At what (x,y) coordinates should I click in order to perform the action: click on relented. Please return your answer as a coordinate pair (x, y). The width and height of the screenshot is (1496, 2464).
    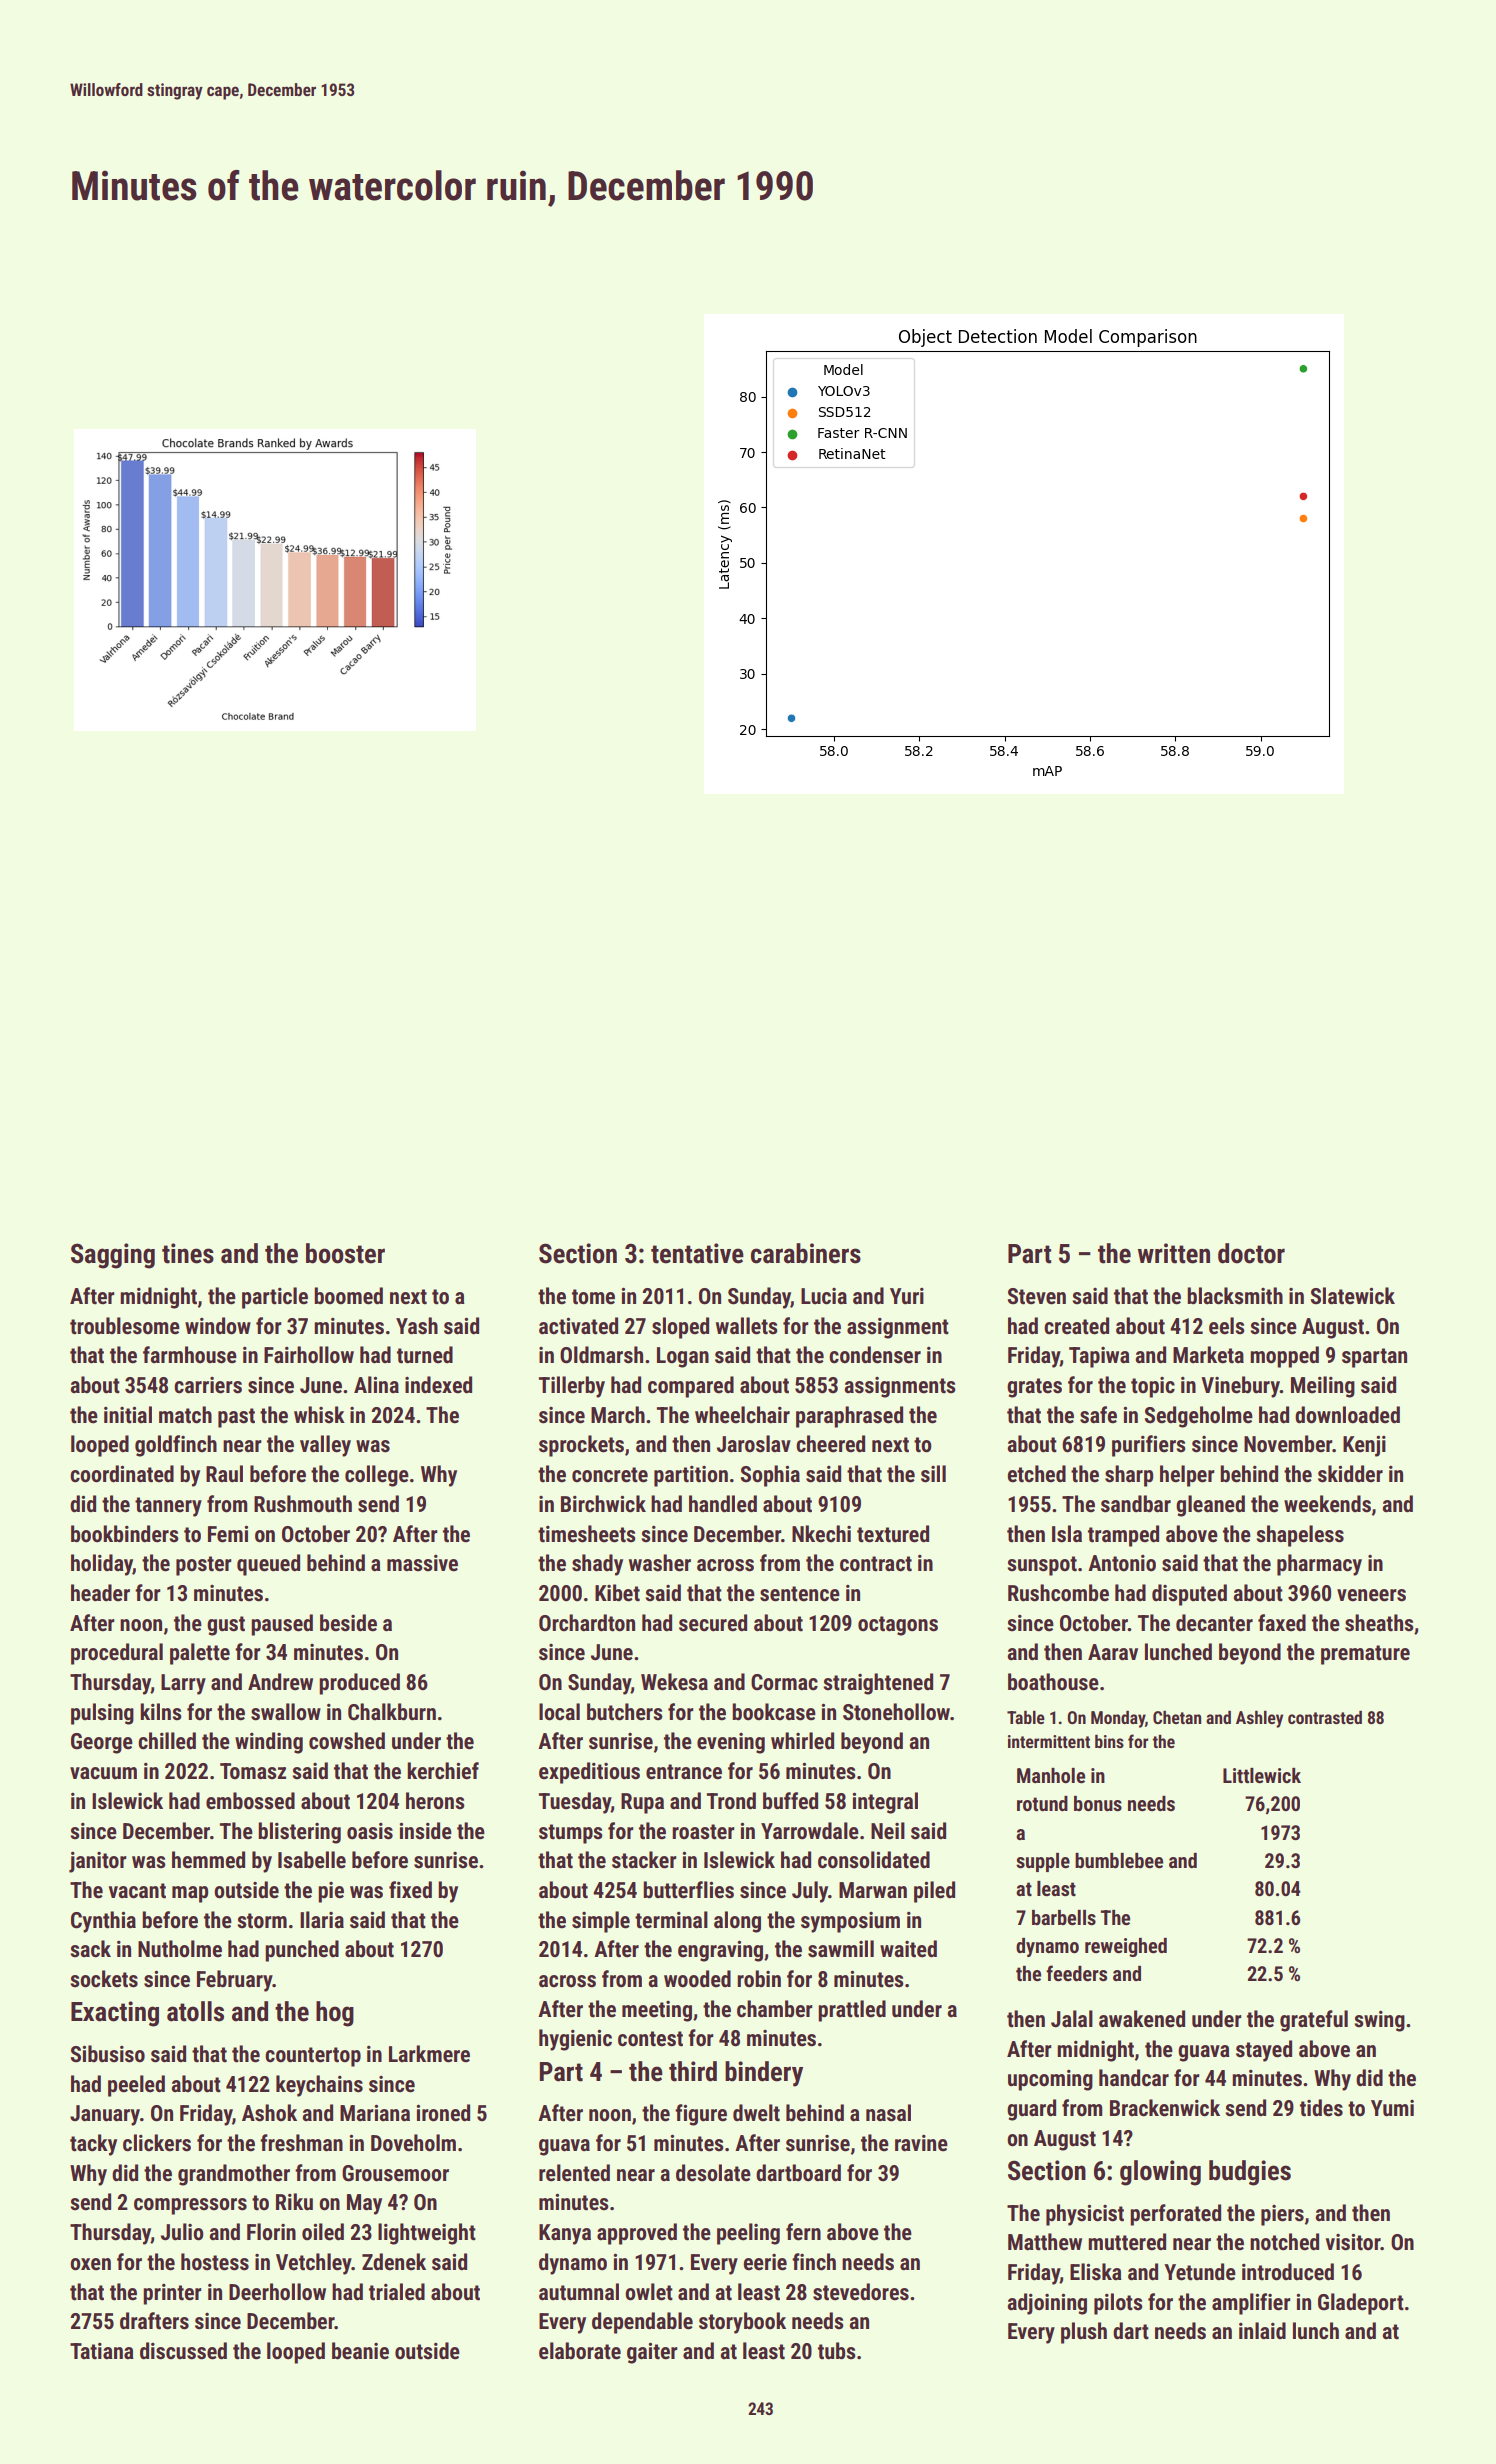
    Looking at the image, I should click on (574, 2173).
